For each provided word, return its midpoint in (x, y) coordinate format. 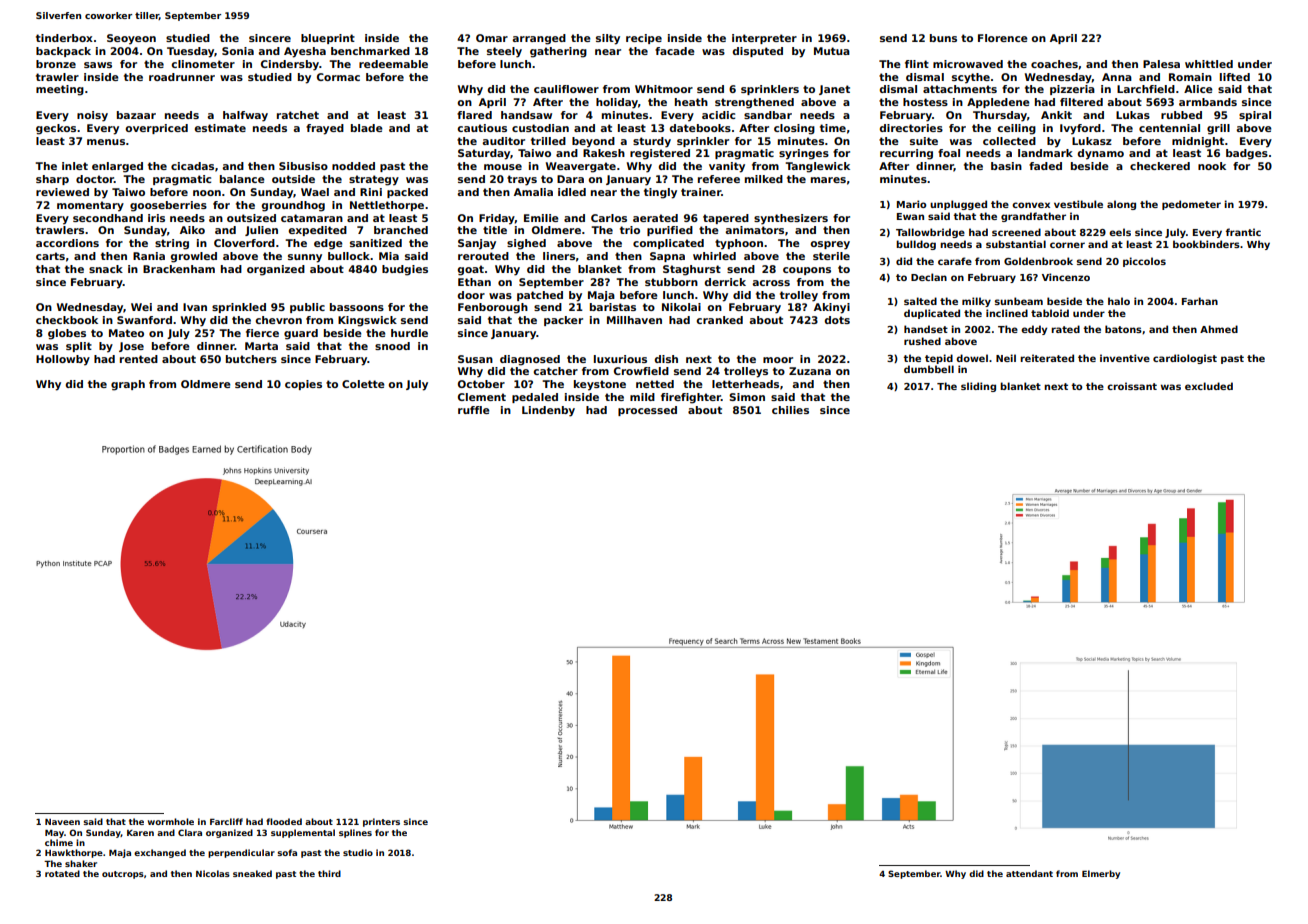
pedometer (1191, 205)
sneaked (252, 873)
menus (106, 142)
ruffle (474, 410)
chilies (790, 410)
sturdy (652, 142)
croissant (1132, 386)
